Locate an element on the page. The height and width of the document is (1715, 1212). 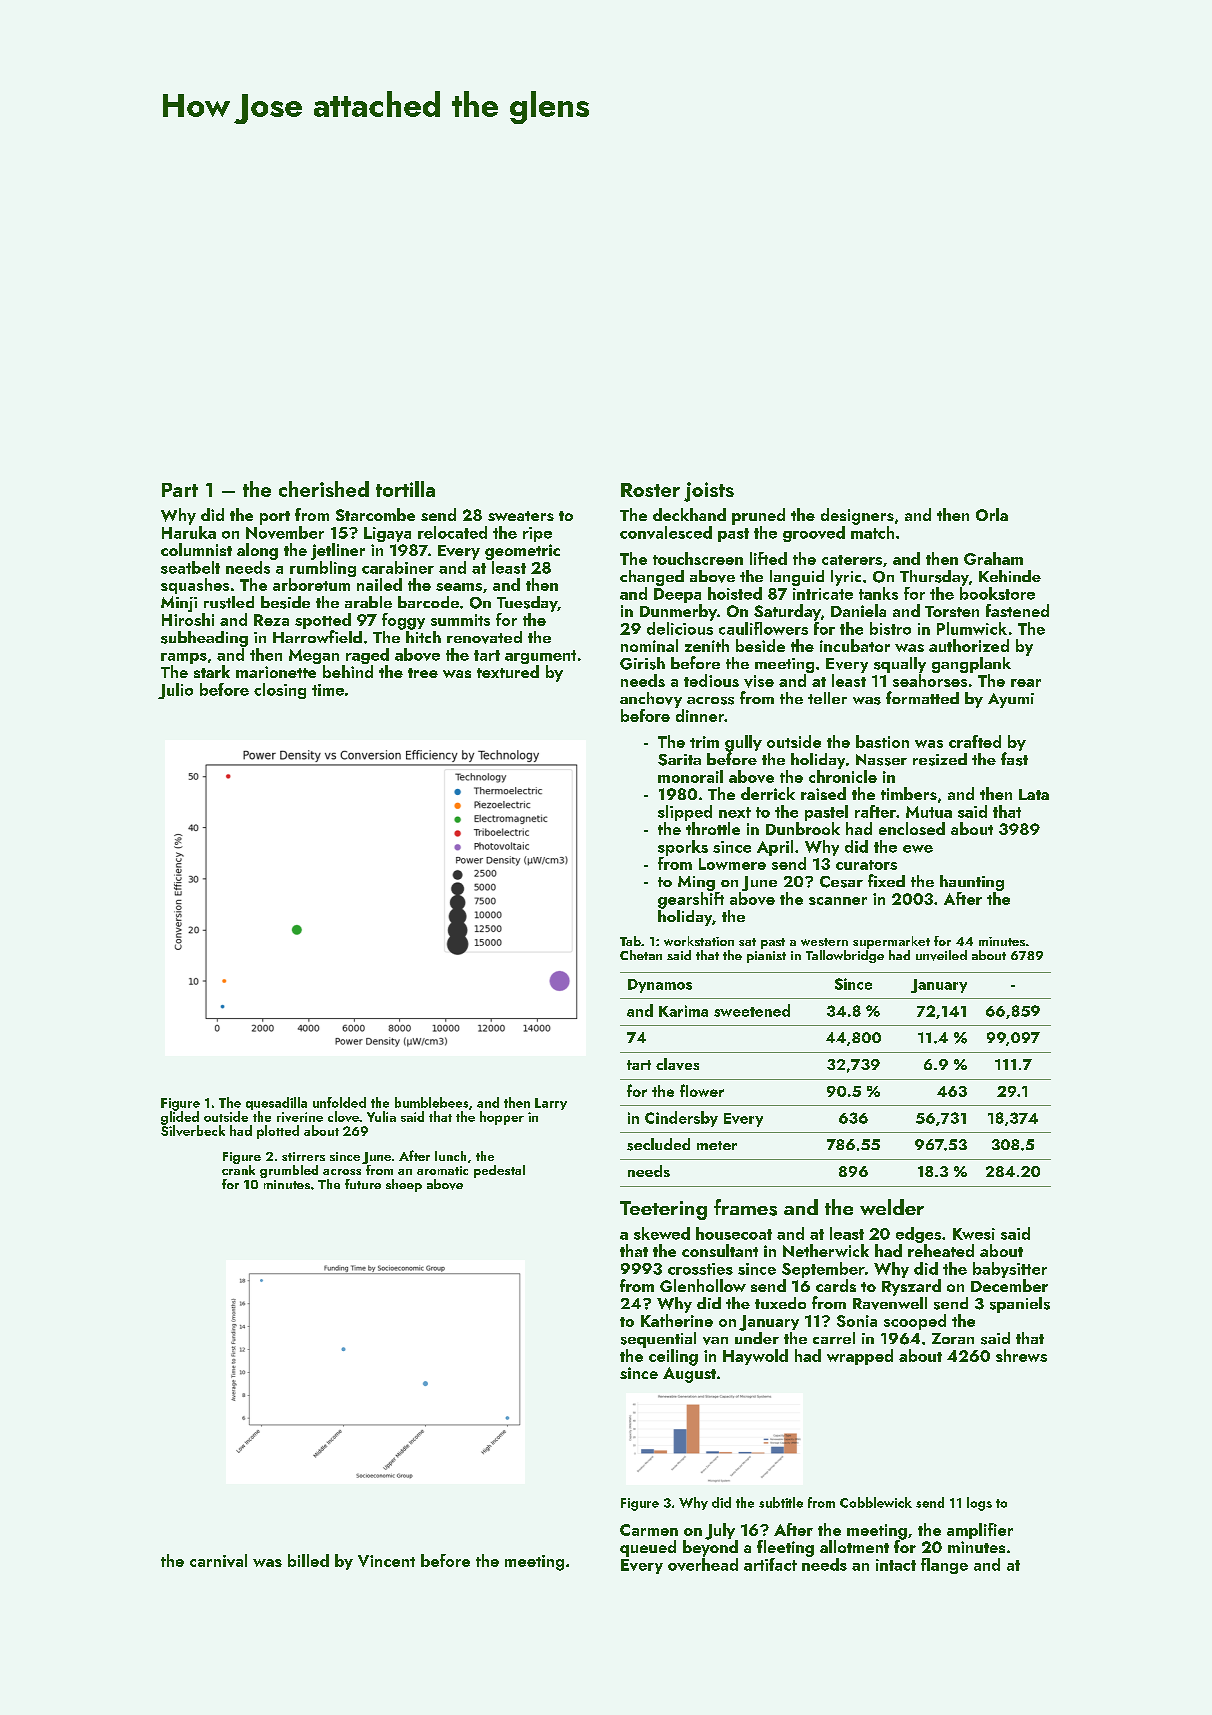
closing is located at coordinates (280, 691).
